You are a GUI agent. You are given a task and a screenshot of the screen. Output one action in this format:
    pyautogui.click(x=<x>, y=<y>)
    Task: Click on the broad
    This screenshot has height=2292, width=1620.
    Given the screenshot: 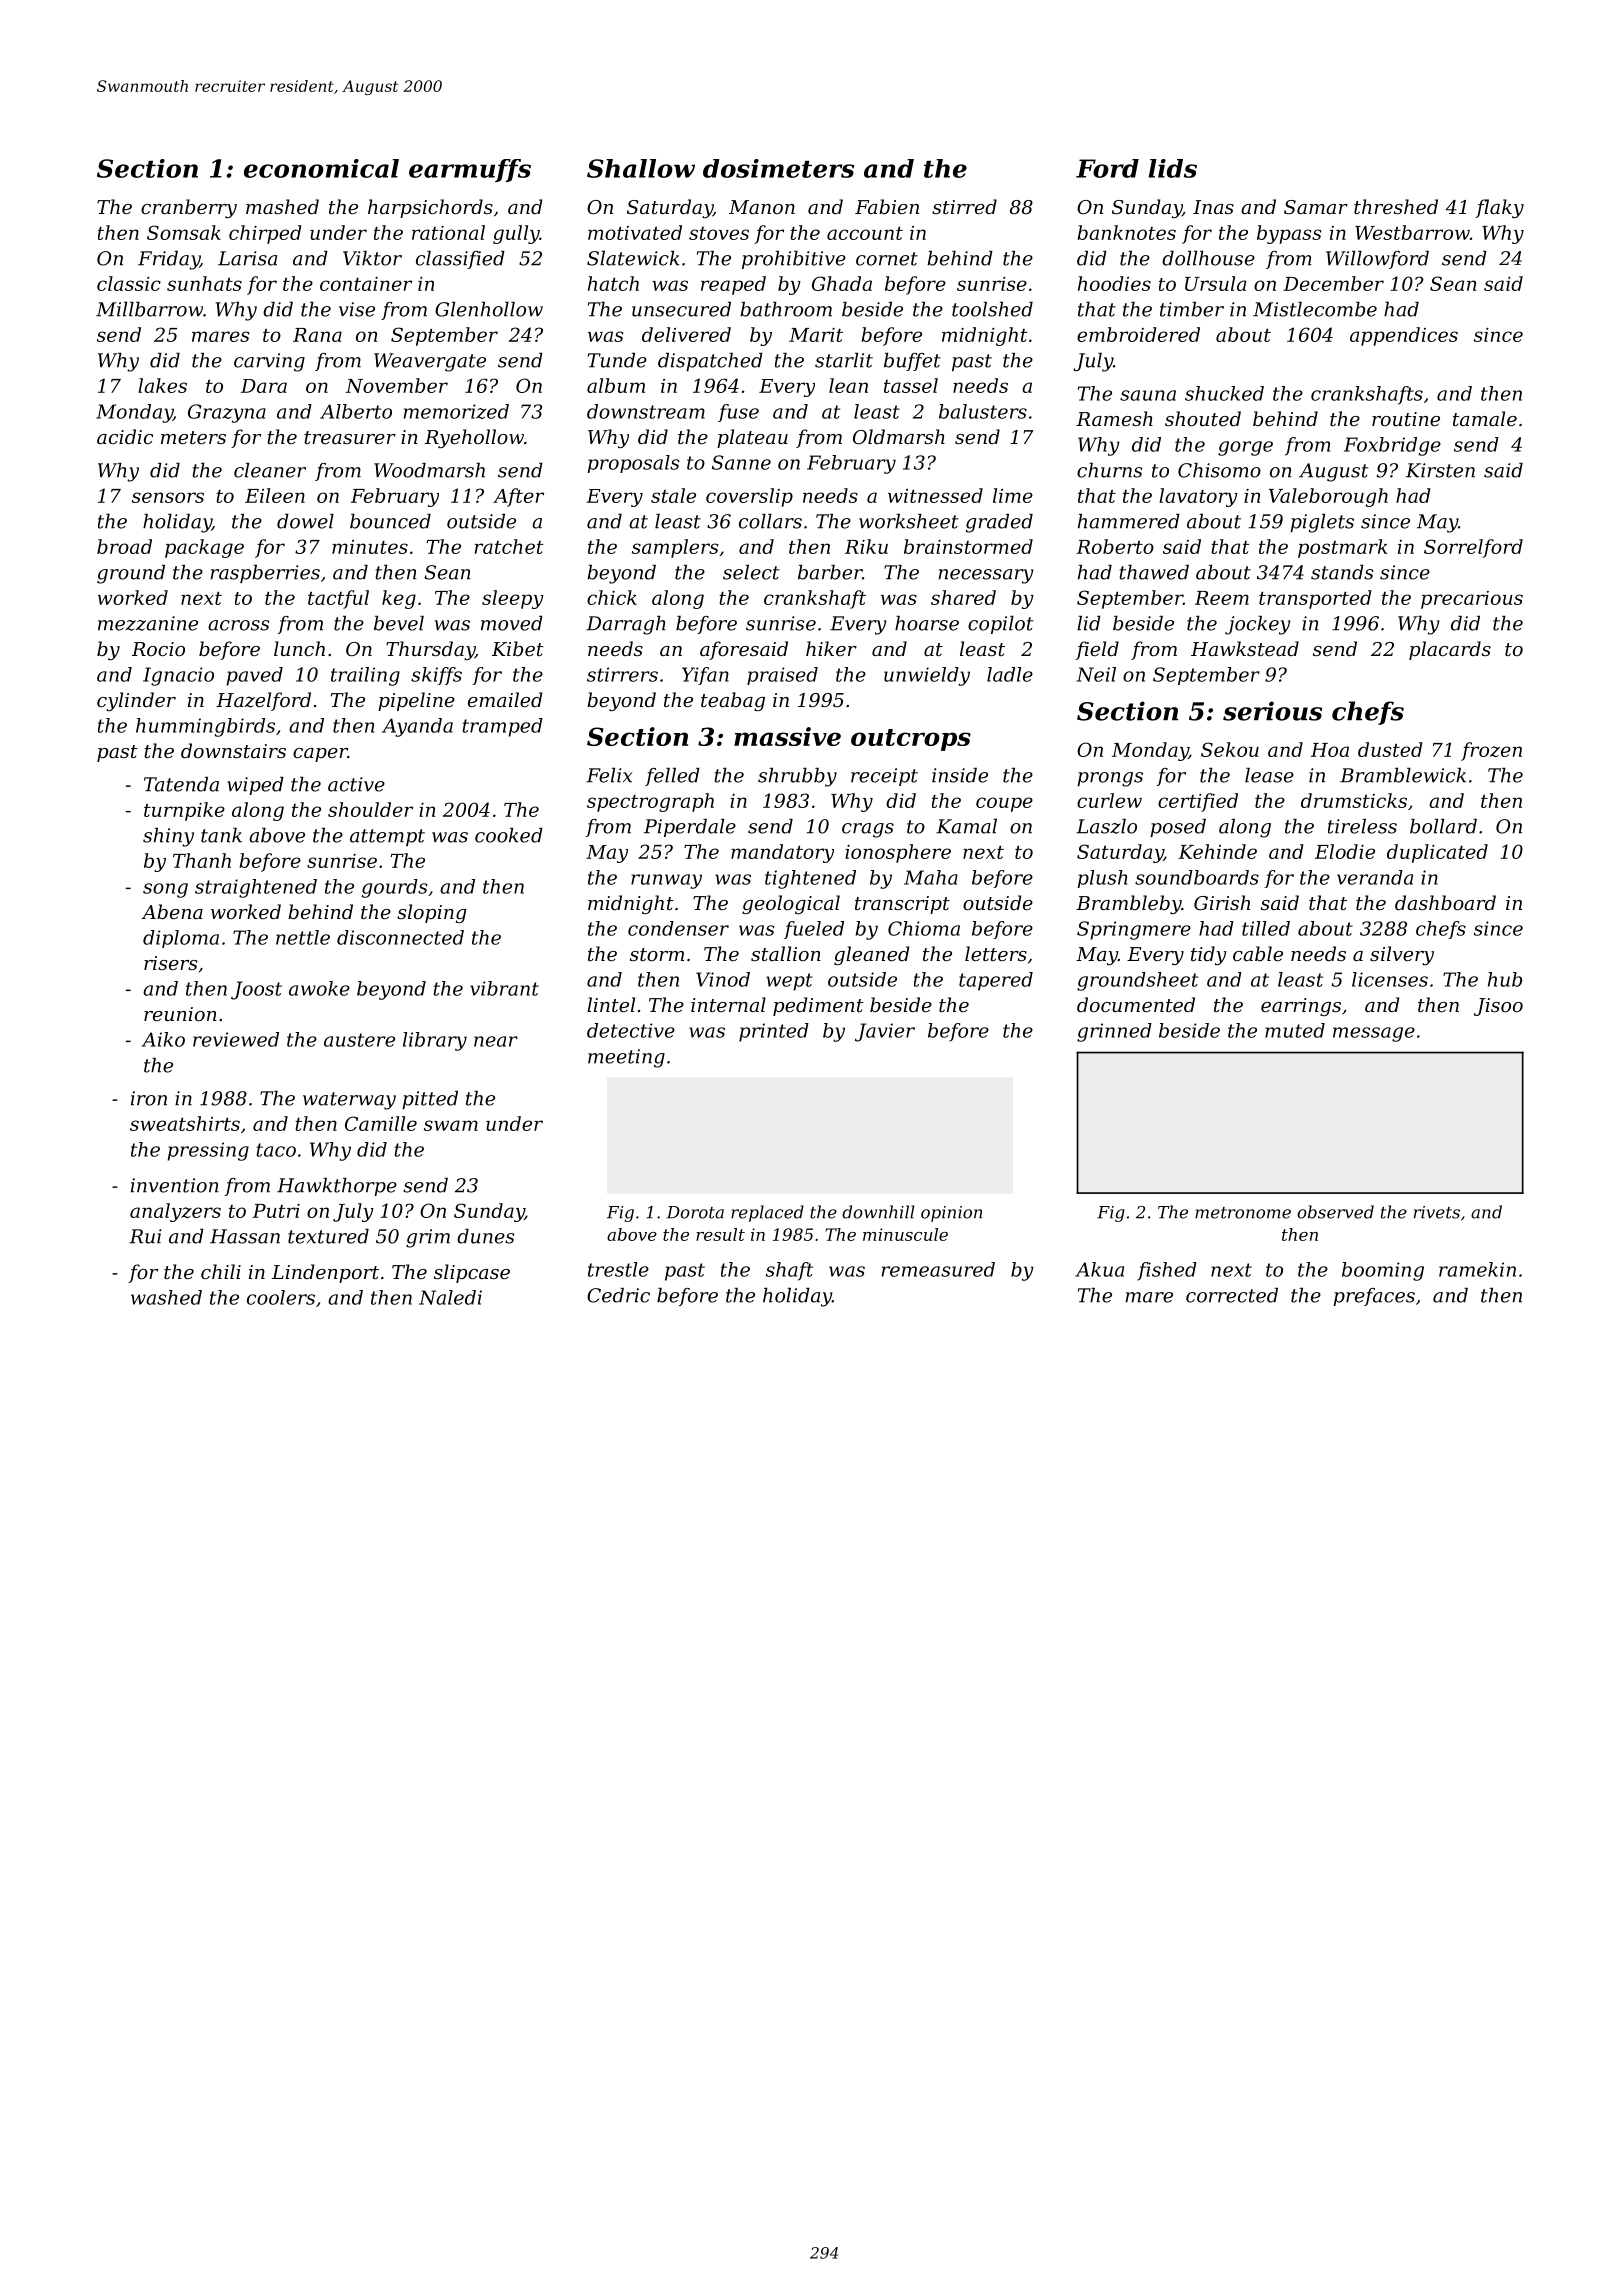 What is the action you would take?
    pyautogui.click(x=124, y=546)
